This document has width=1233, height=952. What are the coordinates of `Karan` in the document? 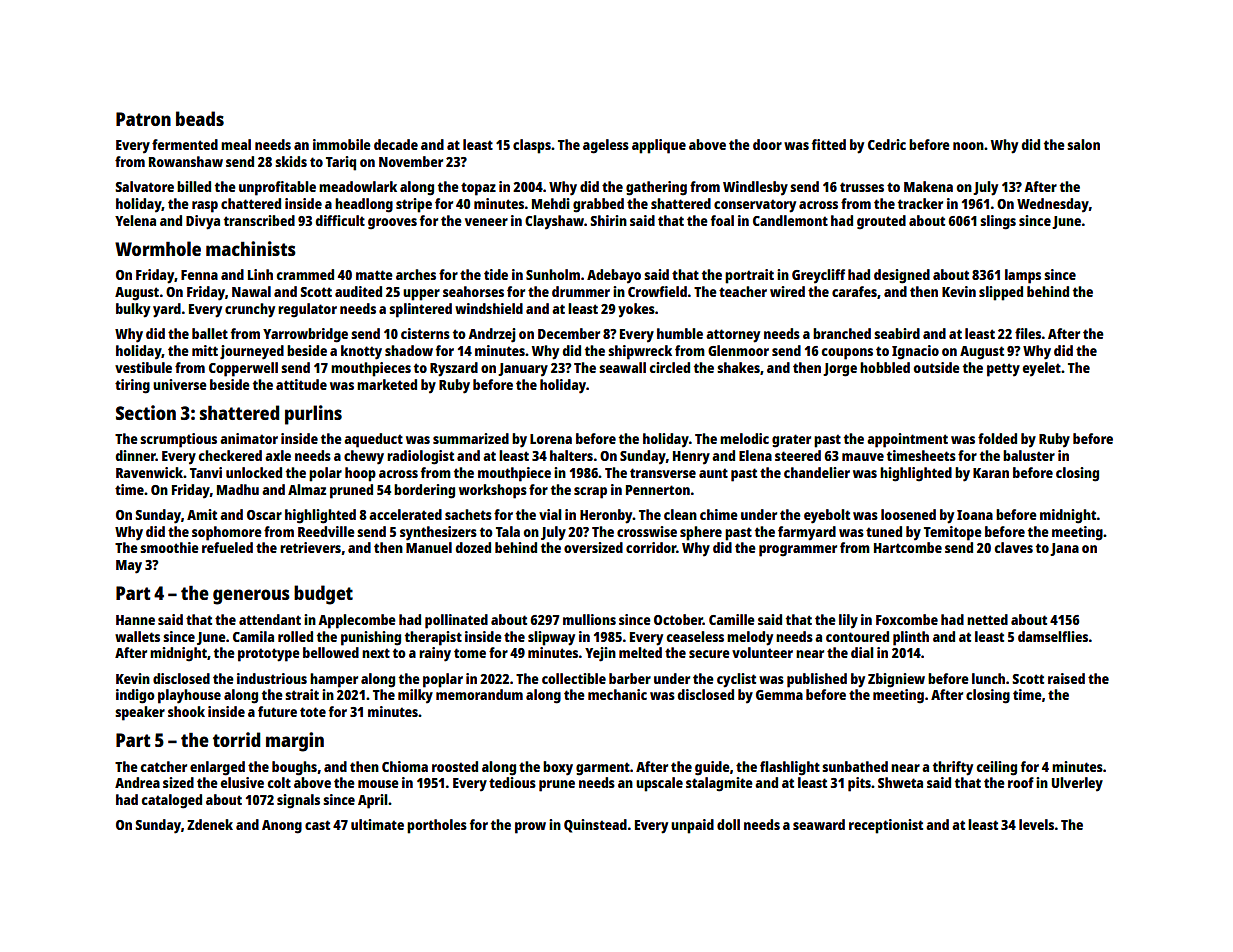 It's located at (991, 473).
